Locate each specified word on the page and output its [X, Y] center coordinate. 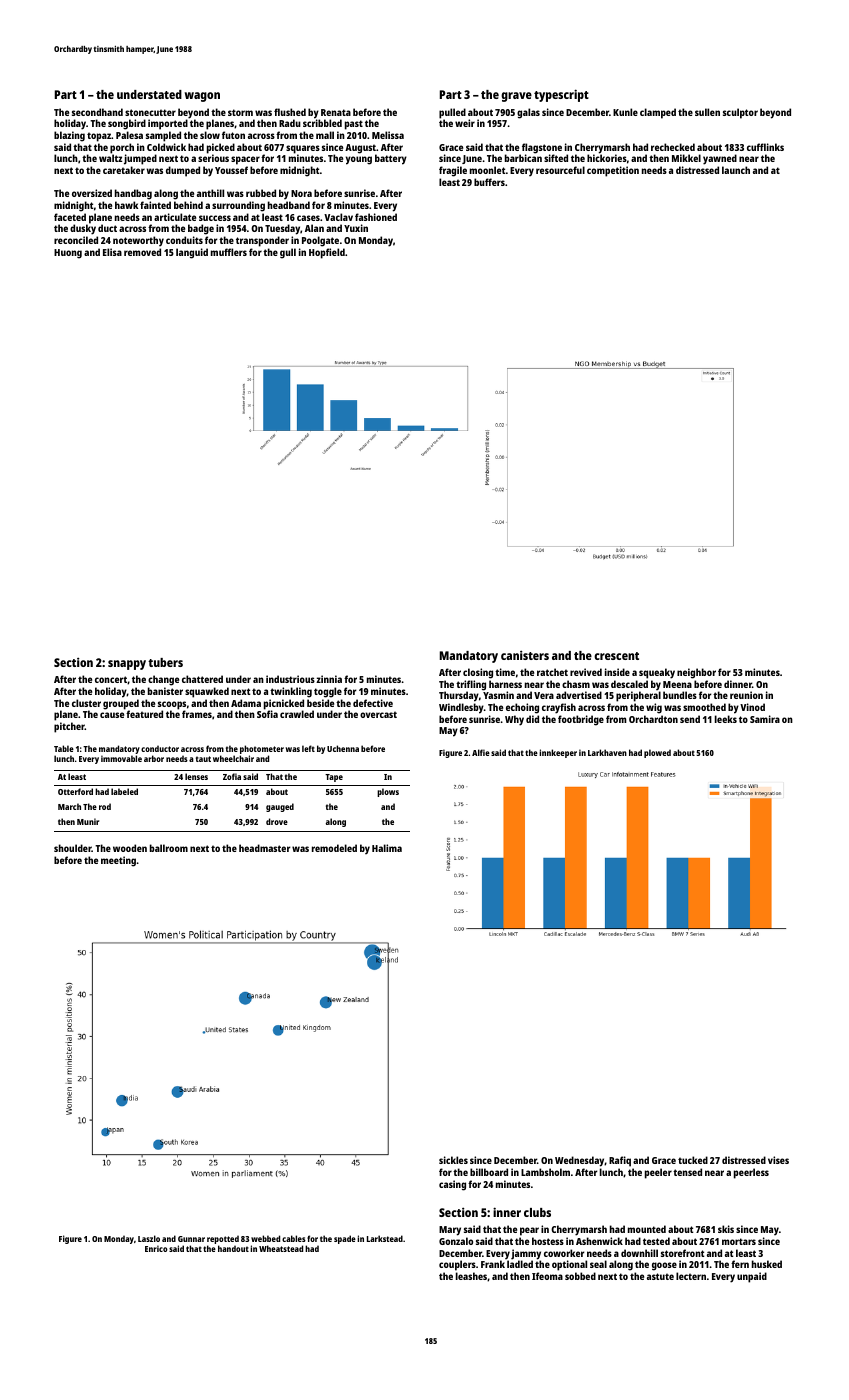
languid [192, 253]
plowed [657, 753]
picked [221, 148]
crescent [616, 656]
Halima [387, 848]
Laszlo [149, 1238]
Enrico [156, 1248]
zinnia [329, 679]
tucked [693, 1160]
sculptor [740, 113]
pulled [452, 113]
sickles [453, 1160]
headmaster [265, 848]
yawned [720, 159]
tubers [165, 662]
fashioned [376, 217]
